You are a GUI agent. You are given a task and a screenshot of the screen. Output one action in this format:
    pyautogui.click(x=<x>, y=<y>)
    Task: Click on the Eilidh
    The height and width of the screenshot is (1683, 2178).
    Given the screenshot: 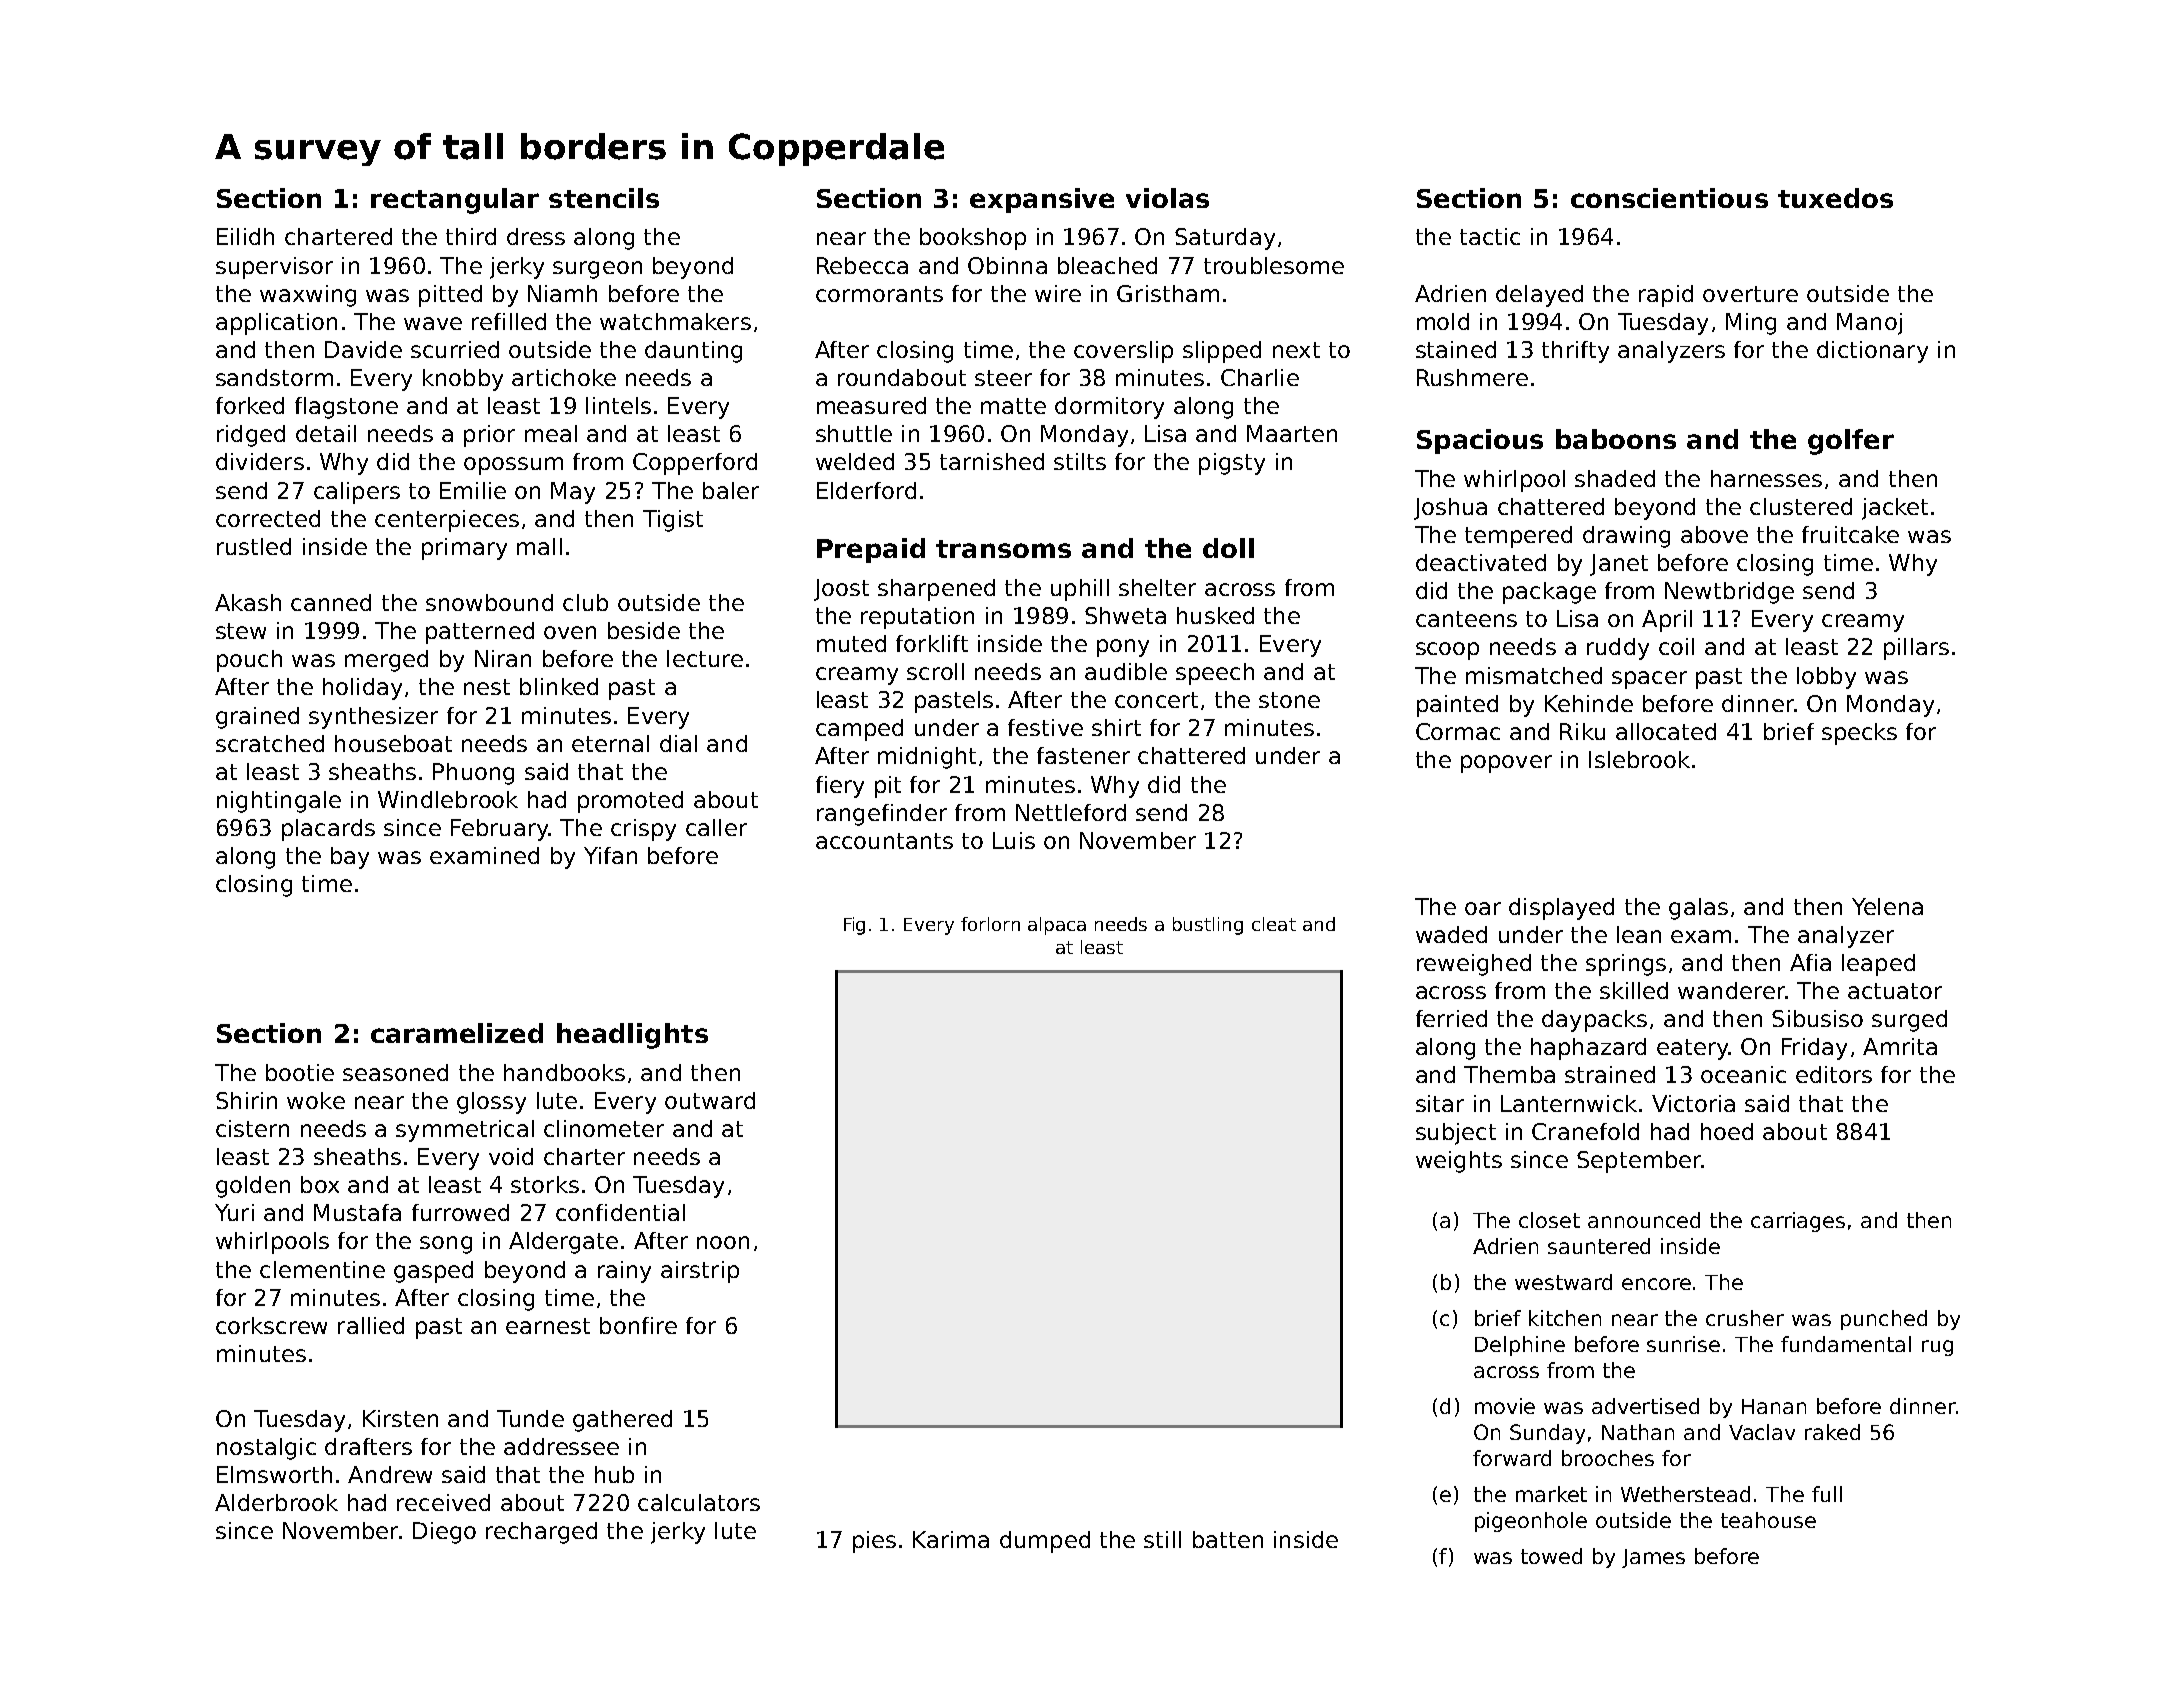 What is the action you would take?
    pyautogui.click(x=245, y=236)
